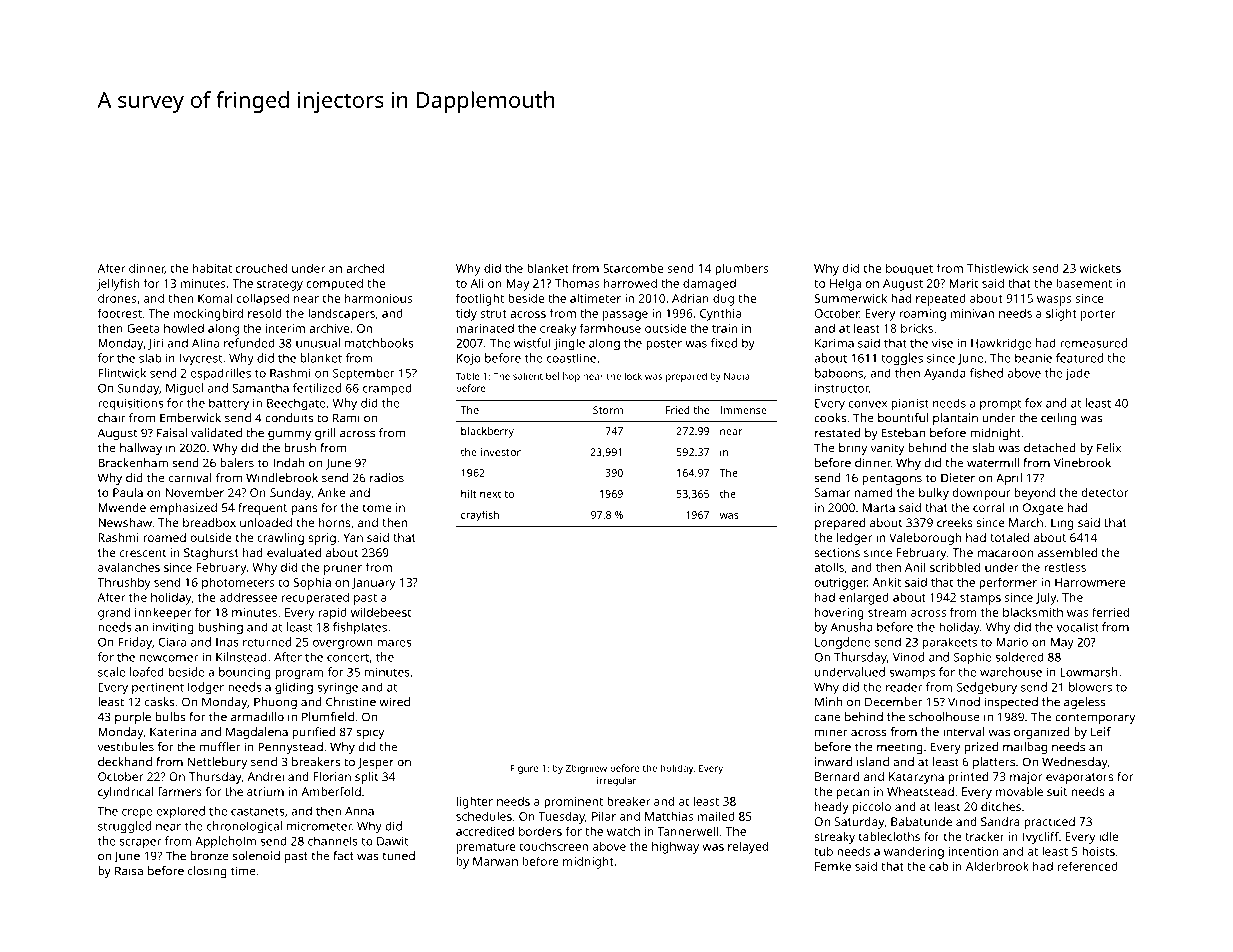 Image resolution: width=1233 pixels, height=952 pixels. Describe the element at coordinates (114, 613) in the document. I see `grand` at that location.
